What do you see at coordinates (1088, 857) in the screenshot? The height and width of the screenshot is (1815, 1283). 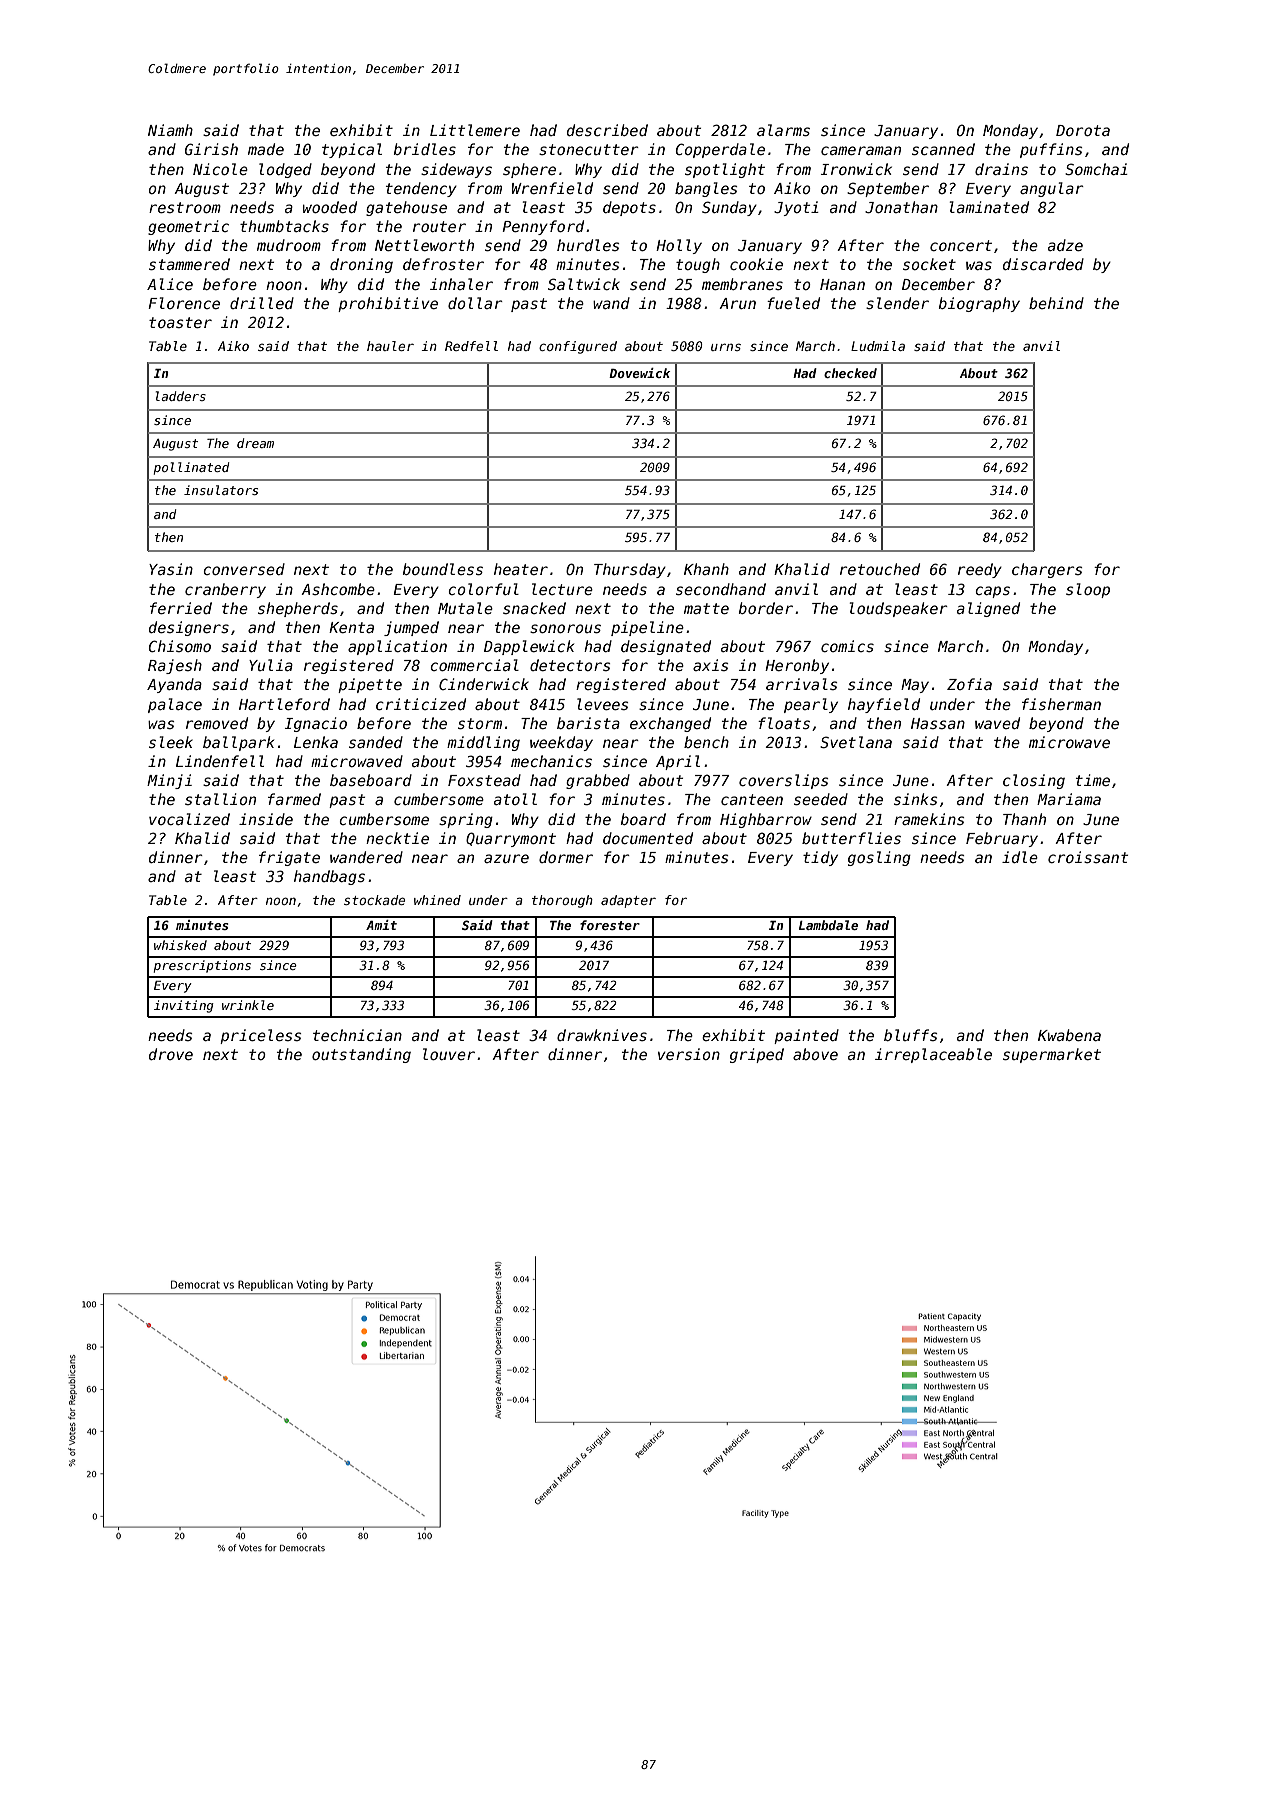 I see `croissant` at bounding box center [1088, 857].
